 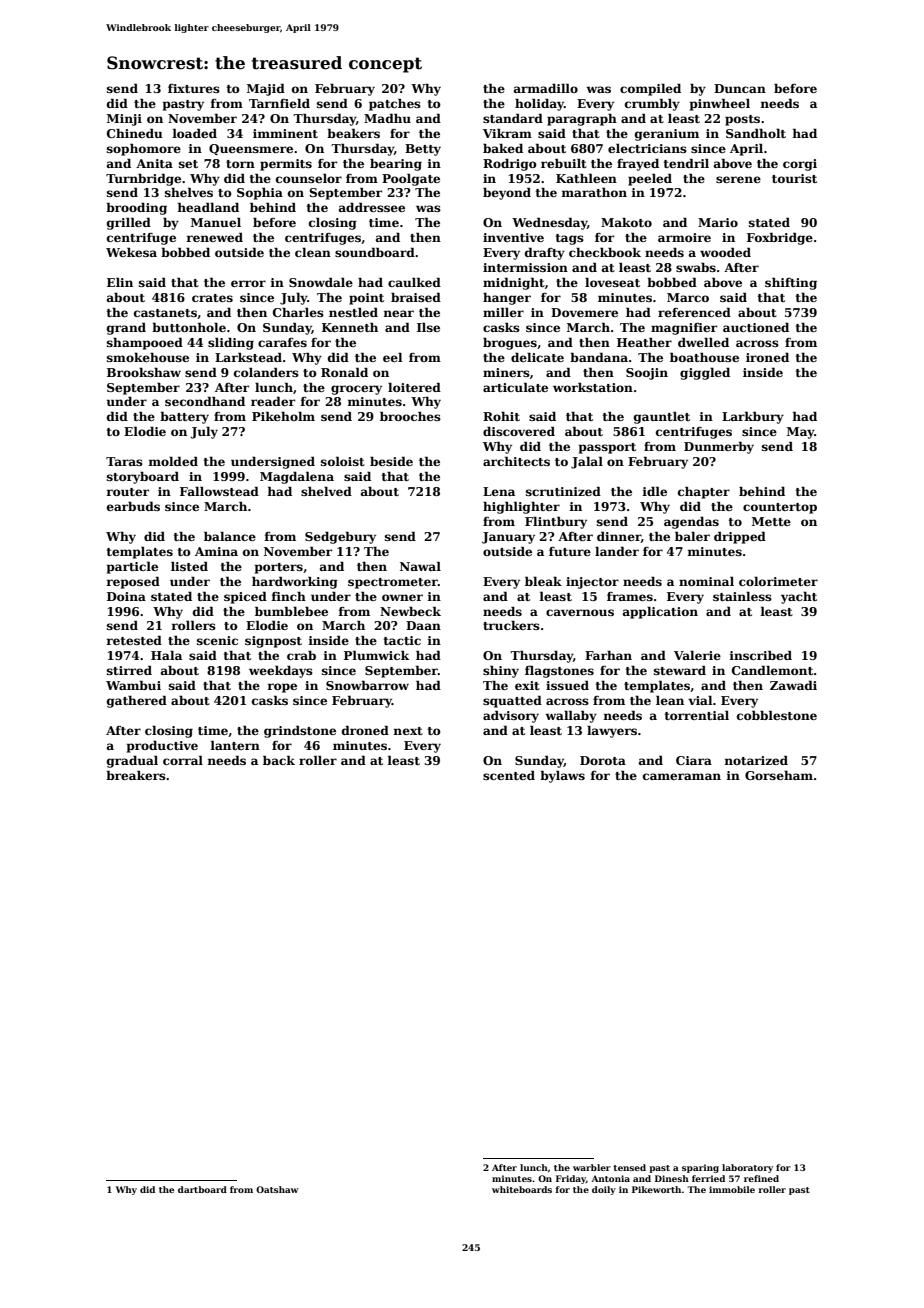 I want to click on Majid, so click(x=266, y=89).
